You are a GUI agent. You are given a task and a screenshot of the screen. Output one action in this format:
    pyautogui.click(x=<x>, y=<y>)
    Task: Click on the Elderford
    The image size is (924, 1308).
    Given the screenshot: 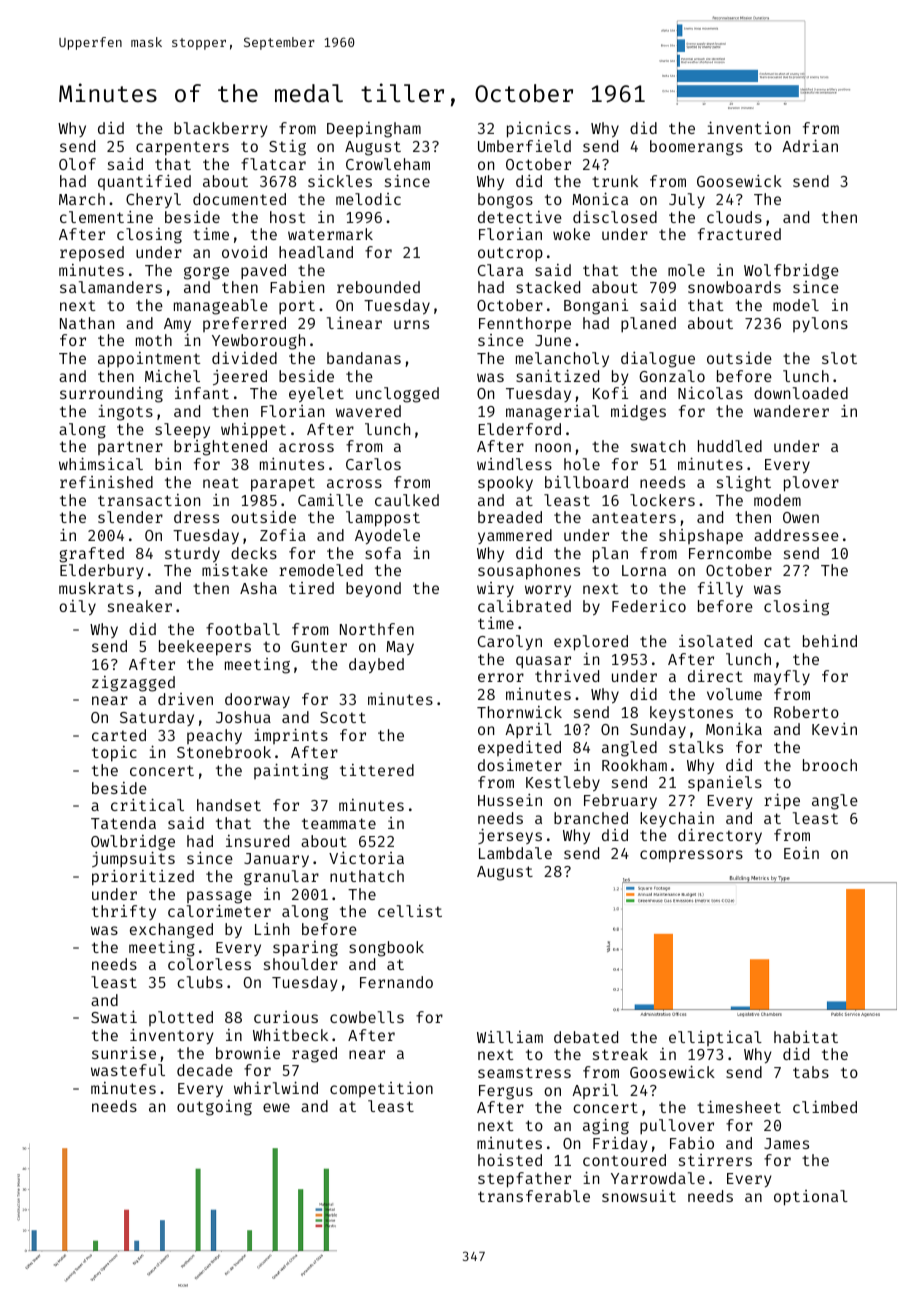 What is the action you would take?
    pyautogui.click(x=519, y=429)
